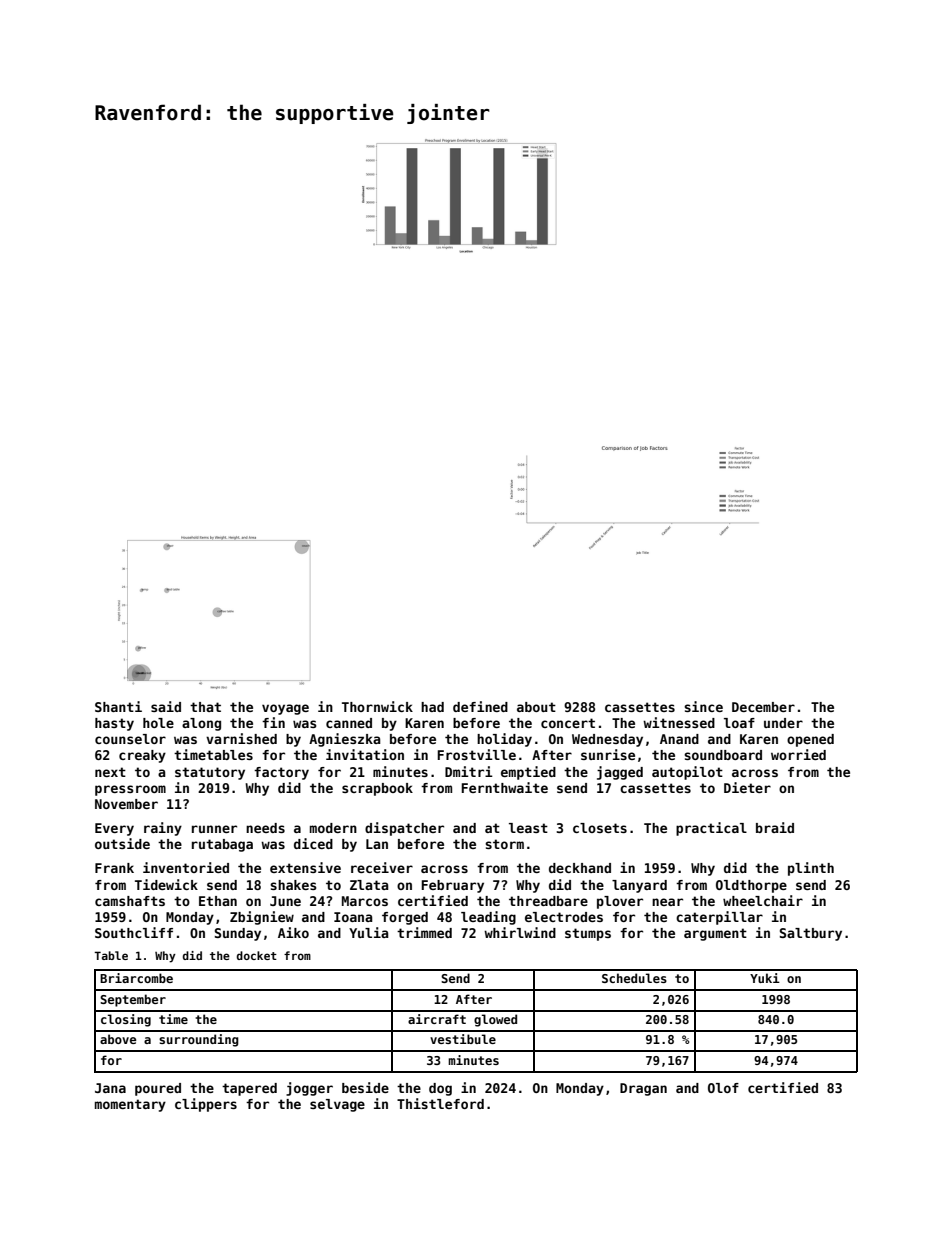 The width and height of the screenshot is (952, 1233). Describe the element at coordinates (639, 886) in the screenshot. I see `lanyard` at that location.
